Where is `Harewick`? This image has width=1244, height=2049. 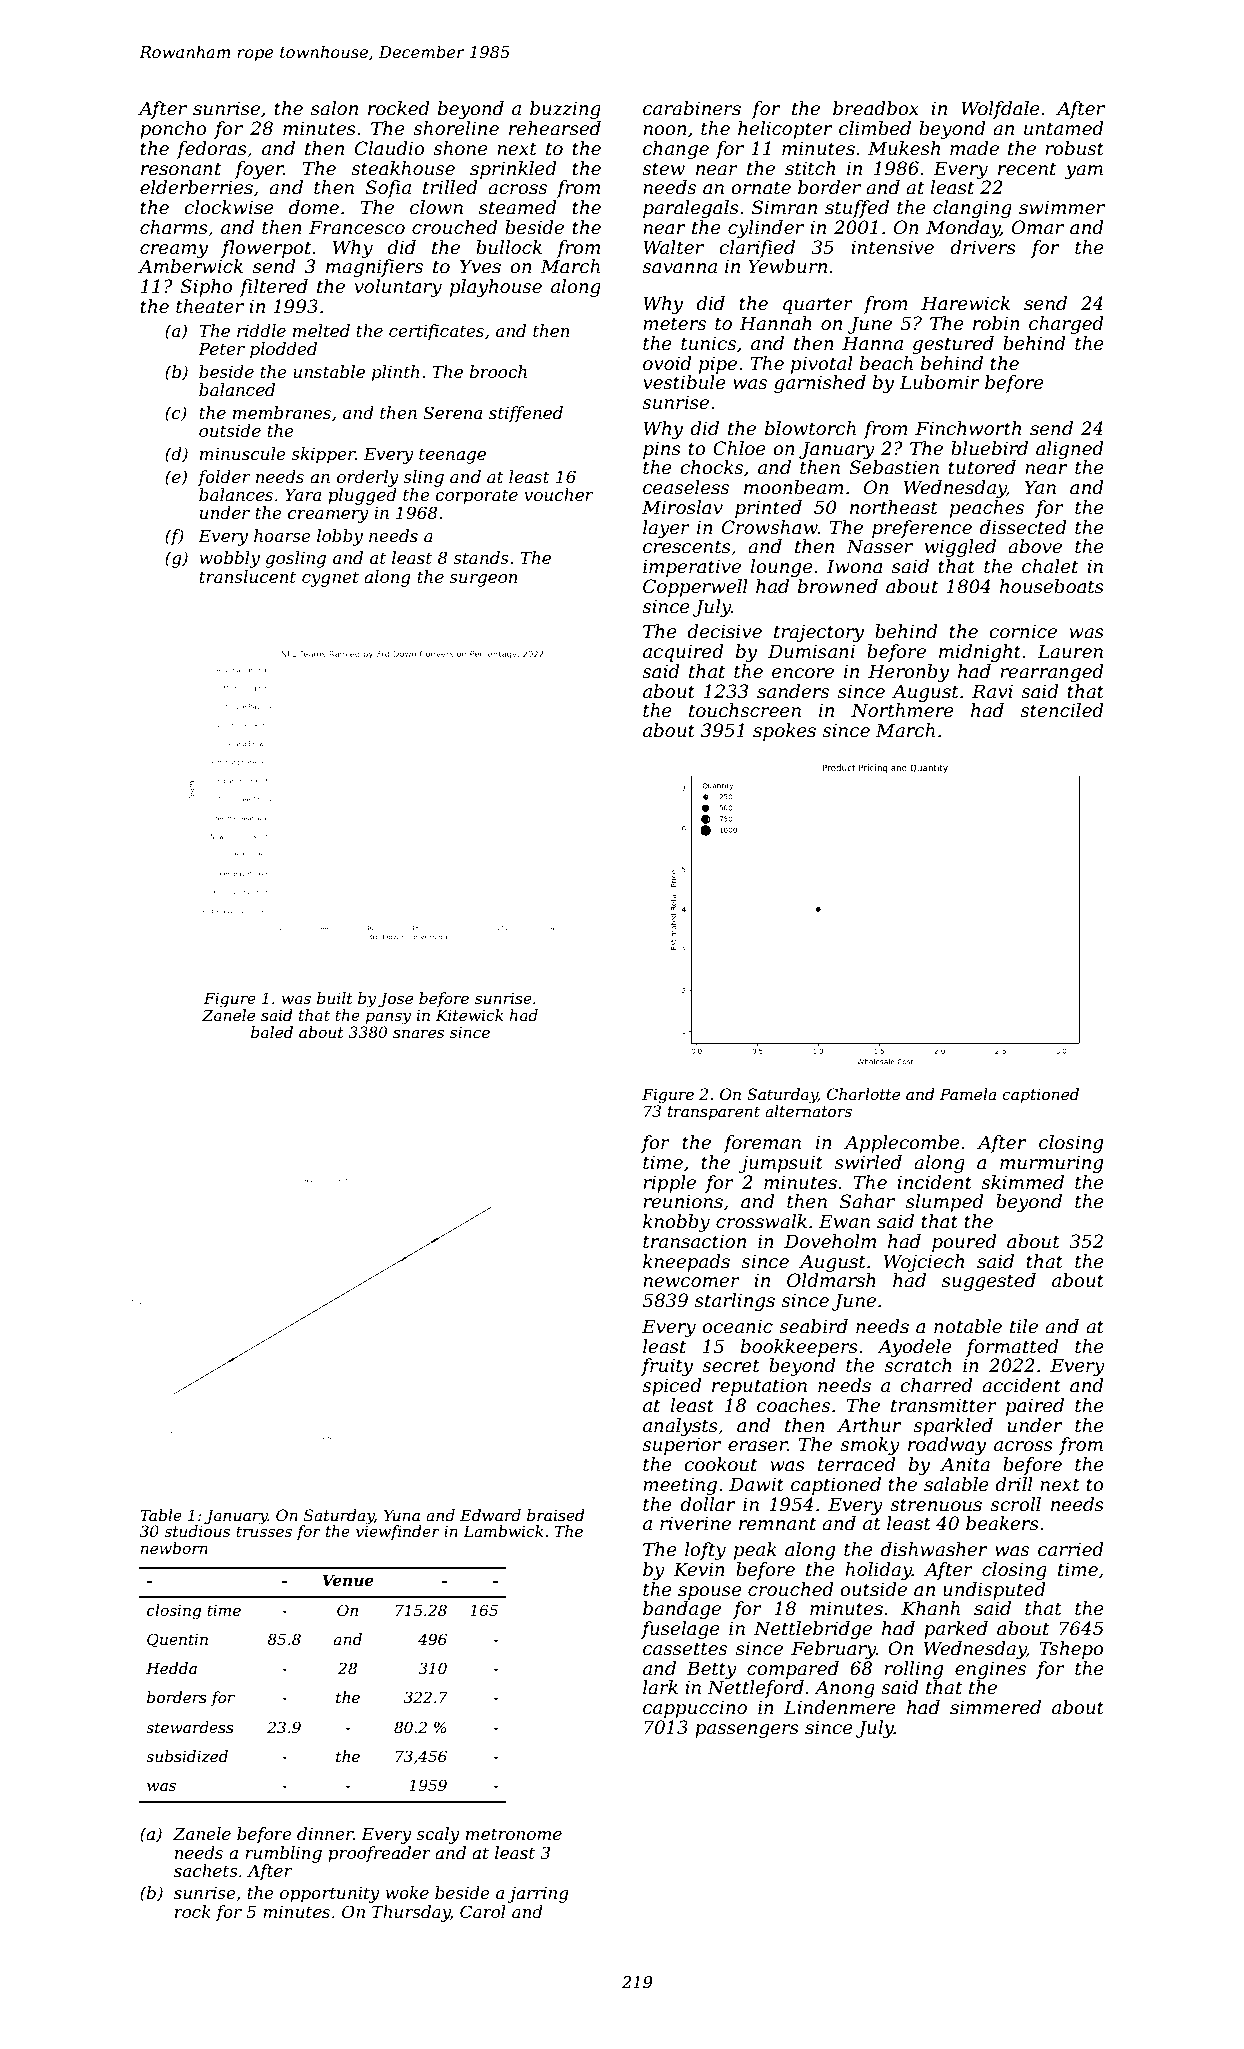 Harewick is located at coordinates (965, 303).
